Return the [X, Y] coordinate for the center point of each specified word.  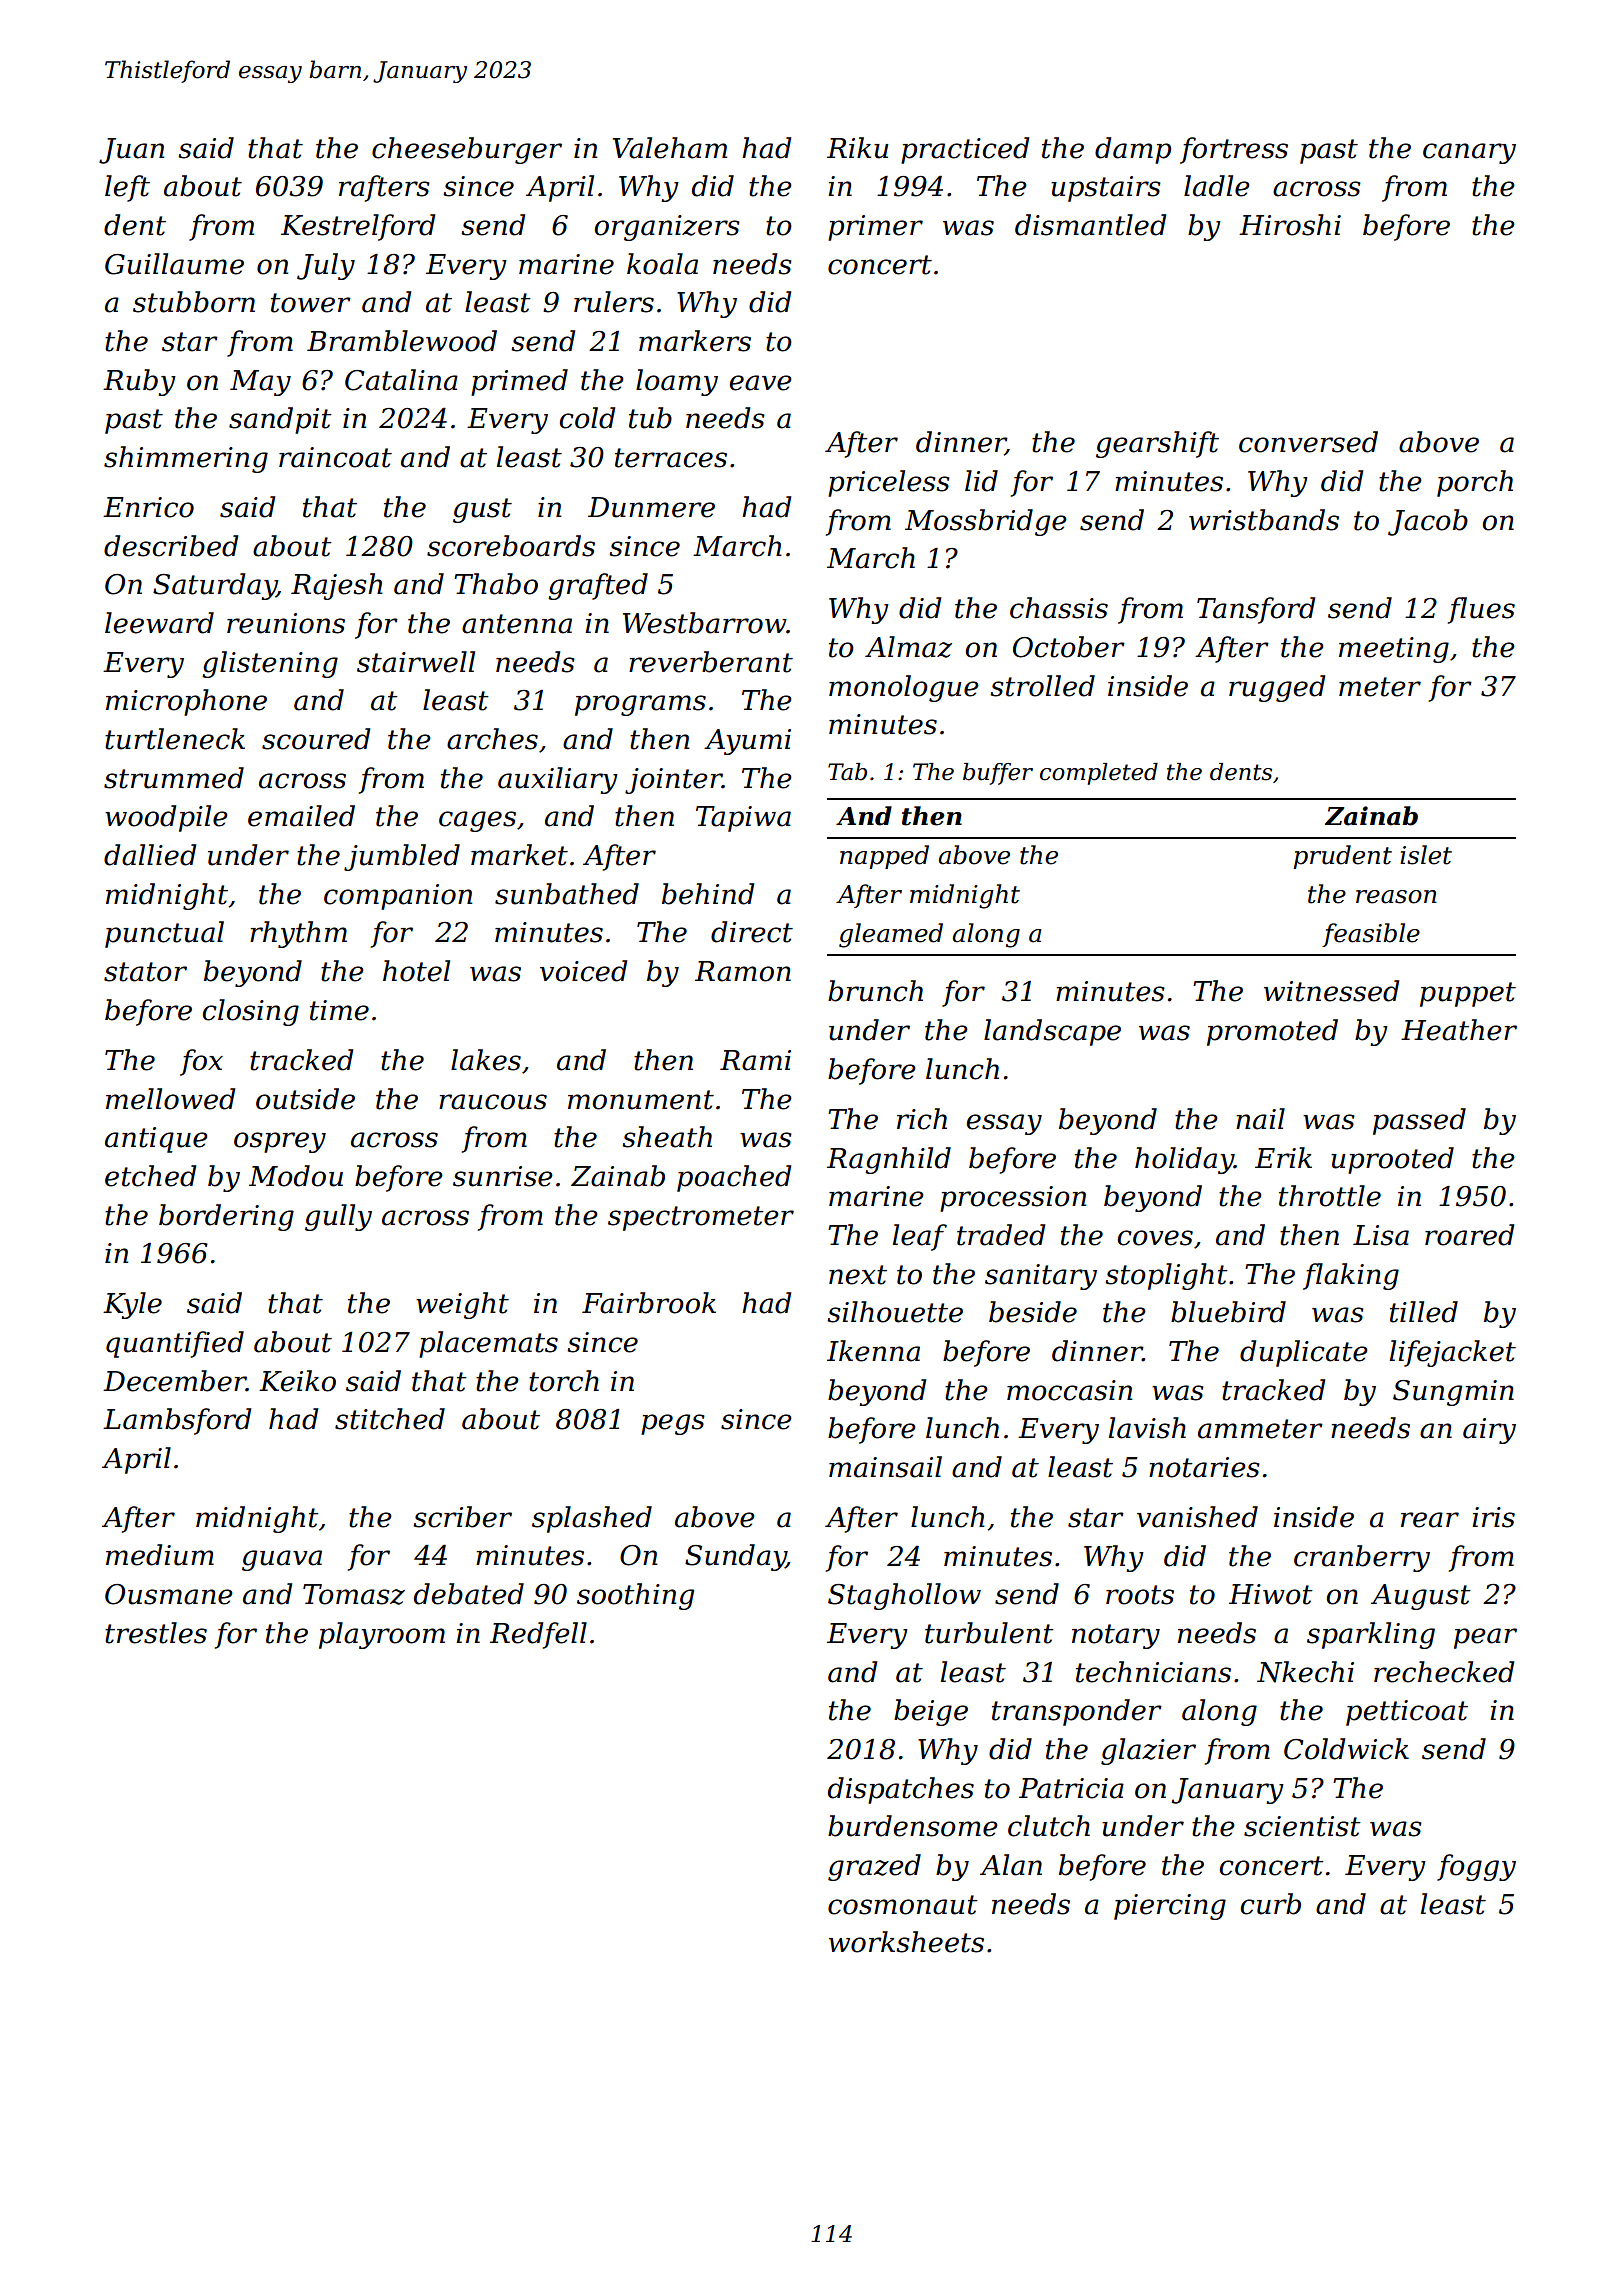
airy [1489, 1431]
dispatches [901, 1790]
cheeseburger [467, 150]
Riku [857, 148]
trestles [156, 1633]
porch [1475, 483]
